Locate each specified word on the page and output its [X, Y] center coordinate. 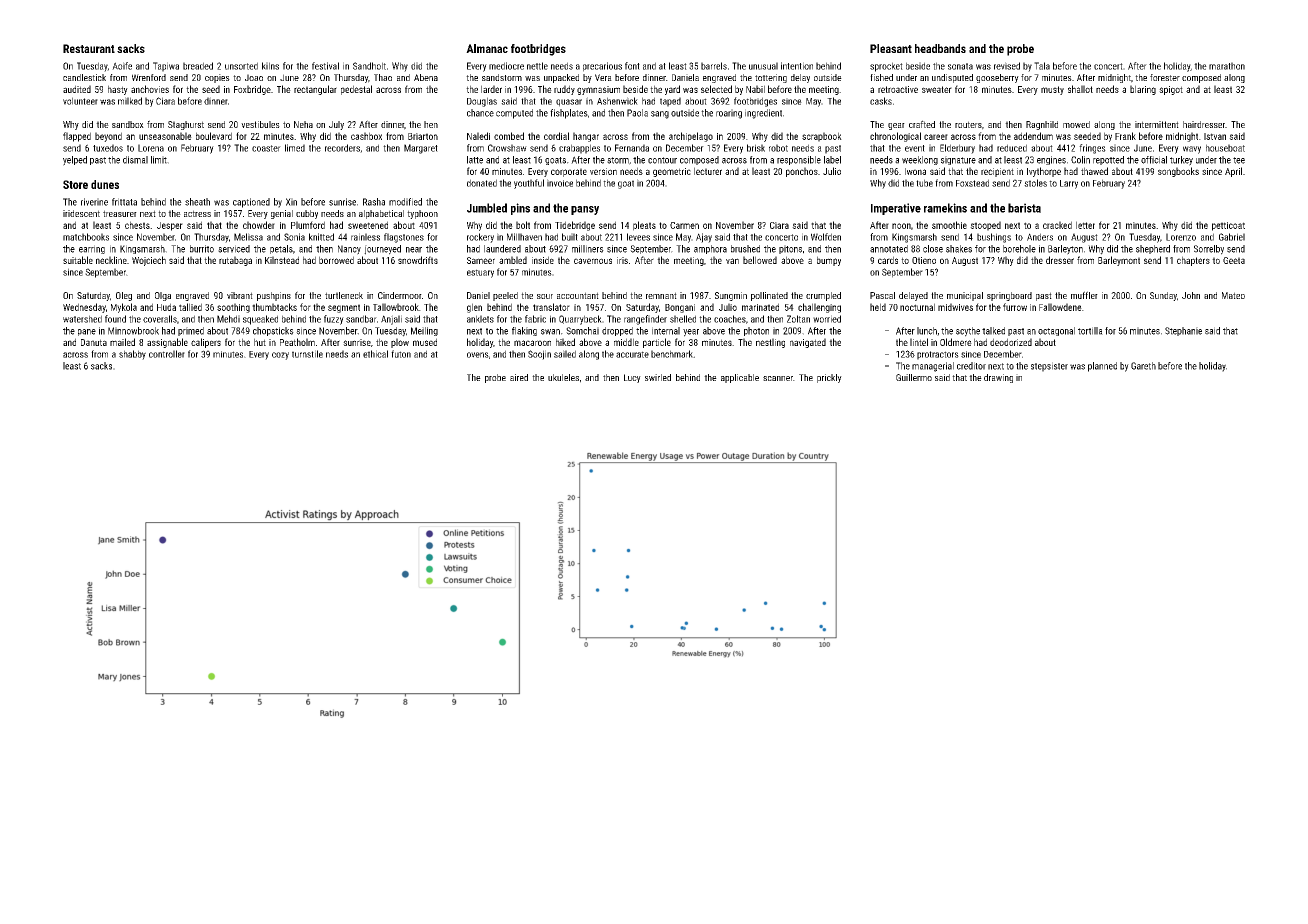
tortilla [1090, 331]
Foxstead [972, 183]
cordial [556, 136]
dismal [135, 160]
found [115, 319]
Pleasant [891, 48]
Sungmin [731, 296]
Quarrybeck [580, 320]
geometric [672, 172]
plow [400, 343]
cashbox [366, 136]
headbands [940, 48]
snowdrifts [418, 260]
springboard [1009, 296]
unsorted [241, 66]
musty [1052, 90]
